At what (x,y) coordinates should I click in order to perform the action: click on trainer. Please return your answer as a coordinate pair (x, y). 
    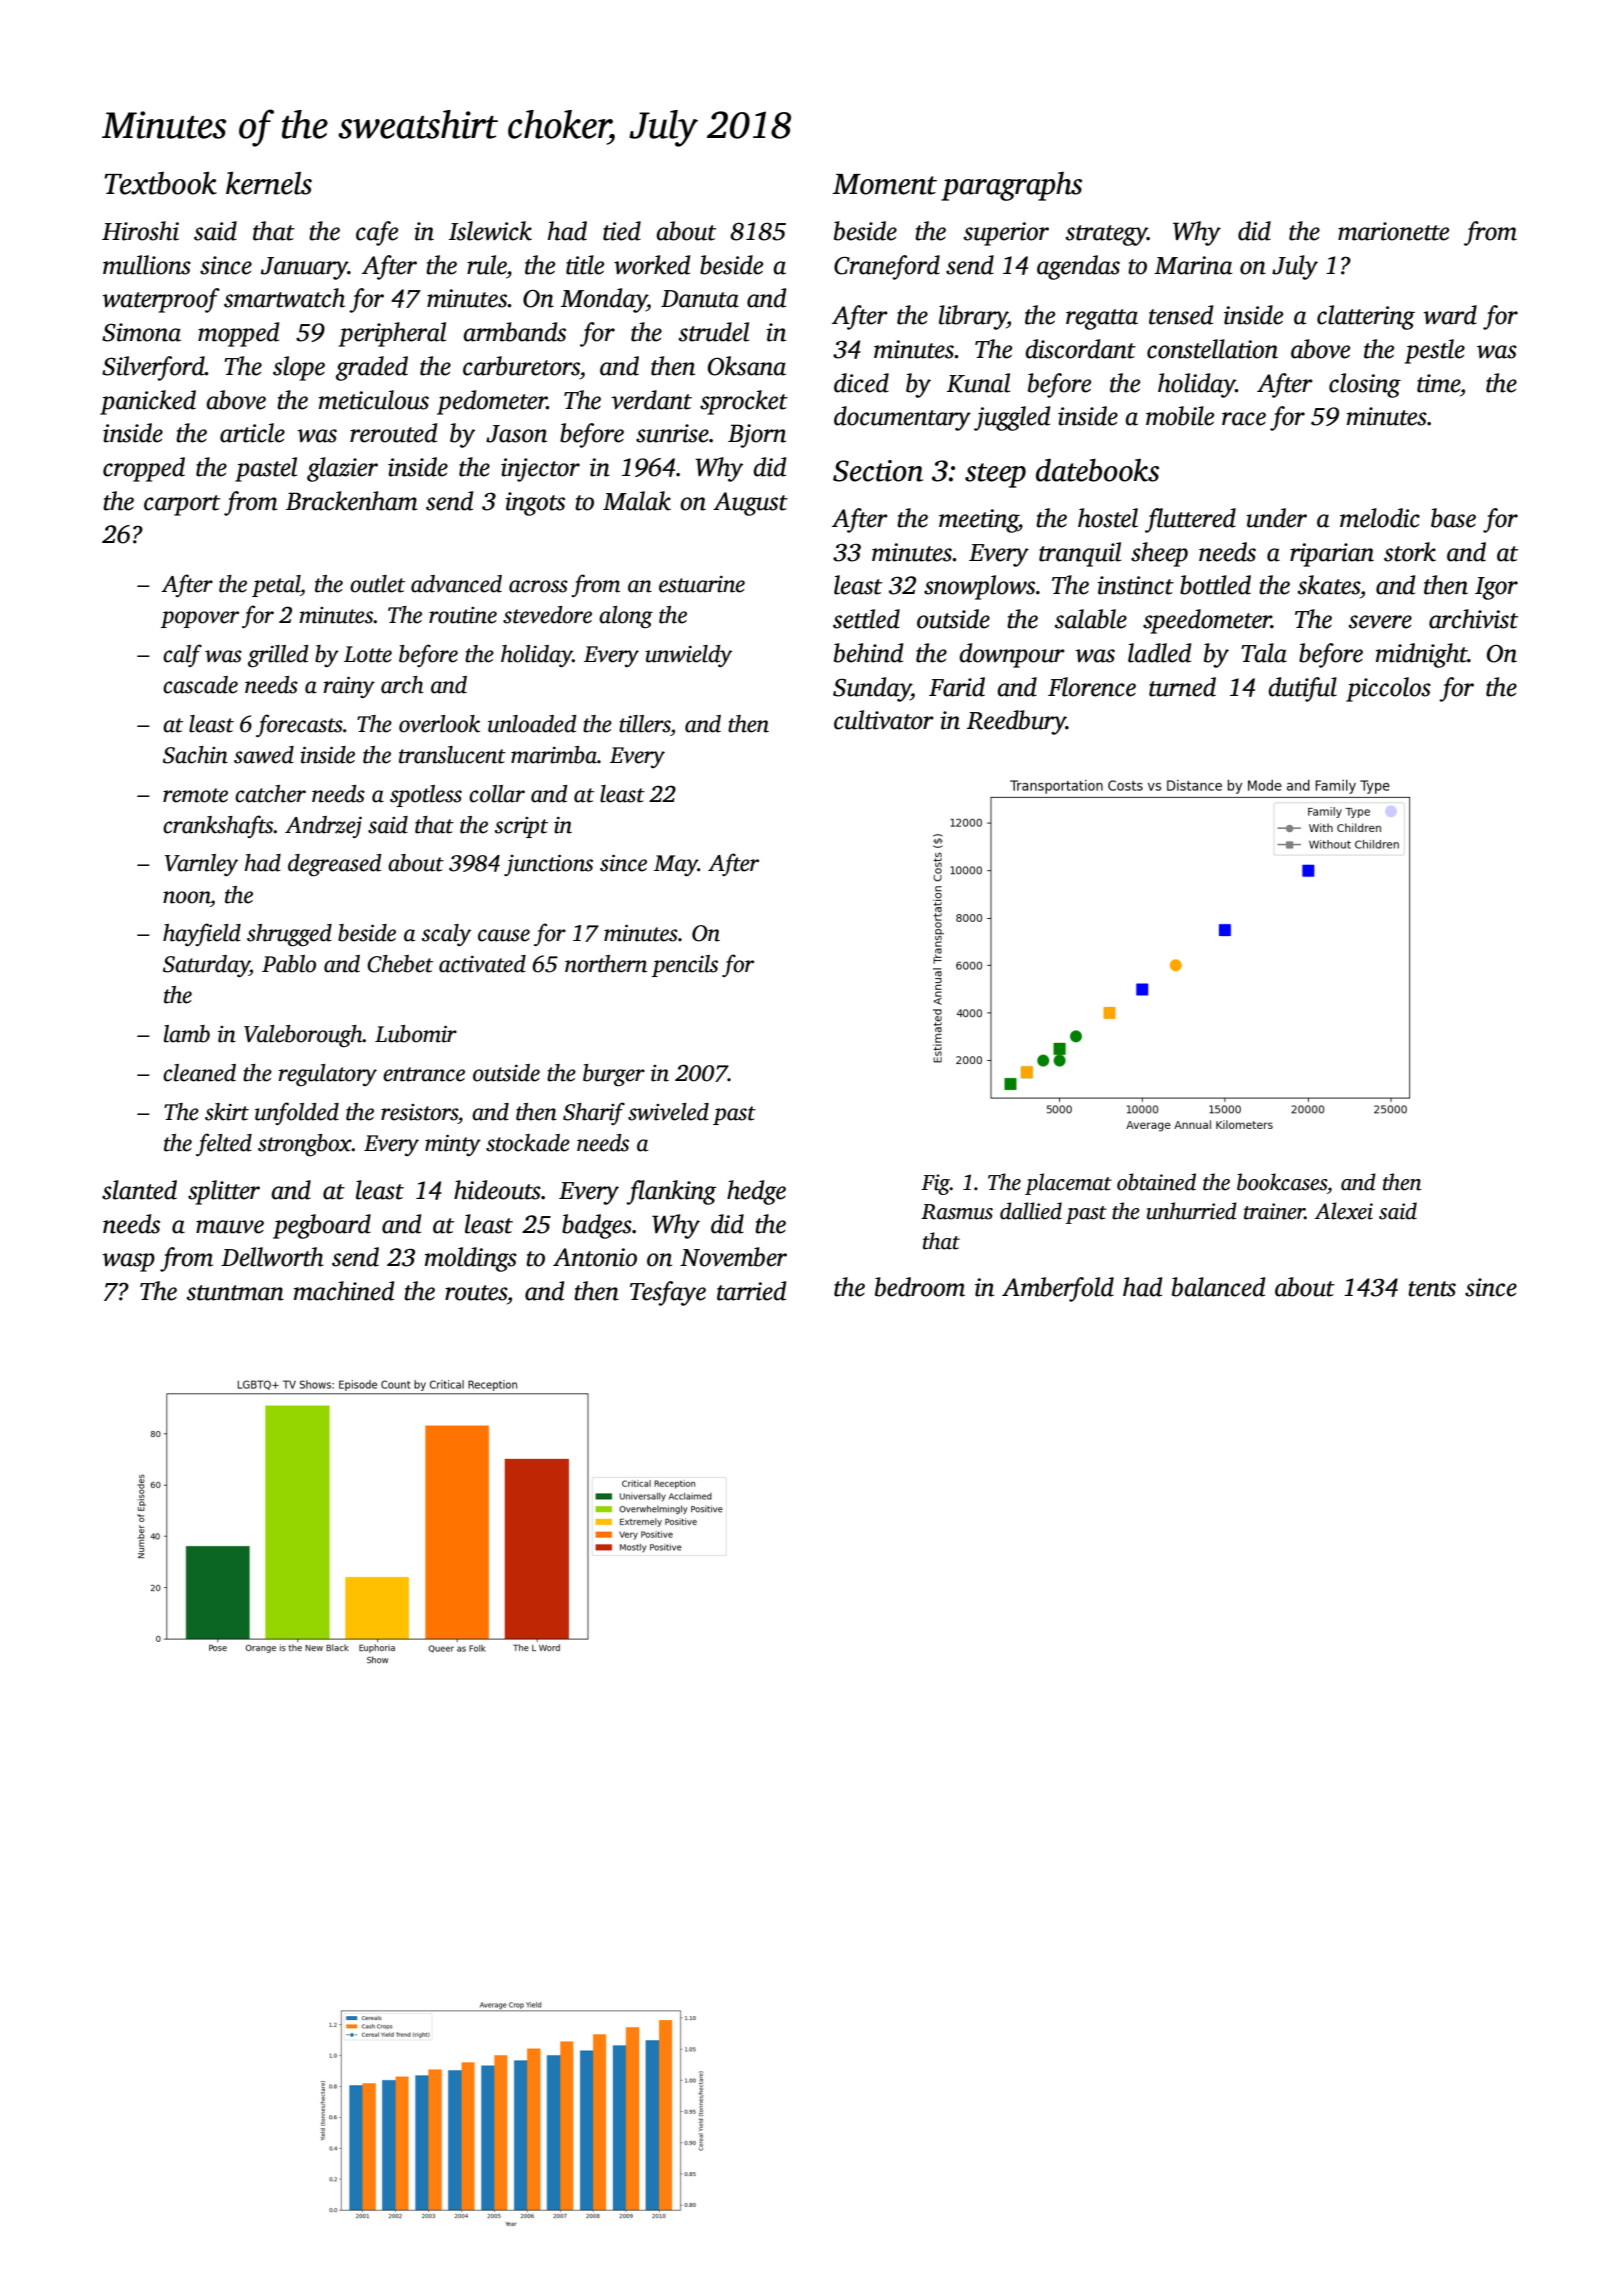
    Looking at the image, I should click on (1274, 1211).
